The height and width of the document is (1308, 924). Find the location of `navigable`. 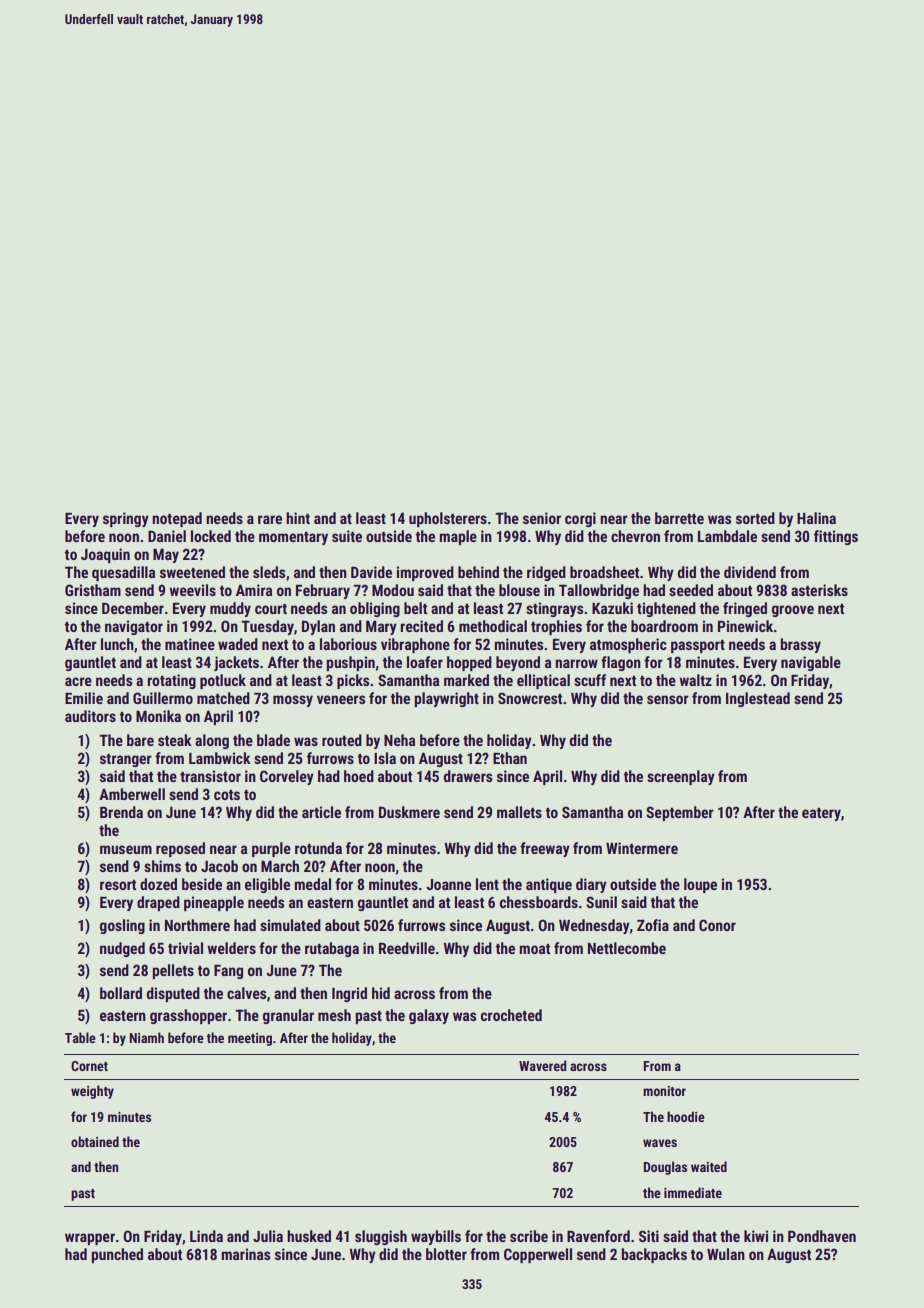

navigable is located at coordinates (811, 663).
